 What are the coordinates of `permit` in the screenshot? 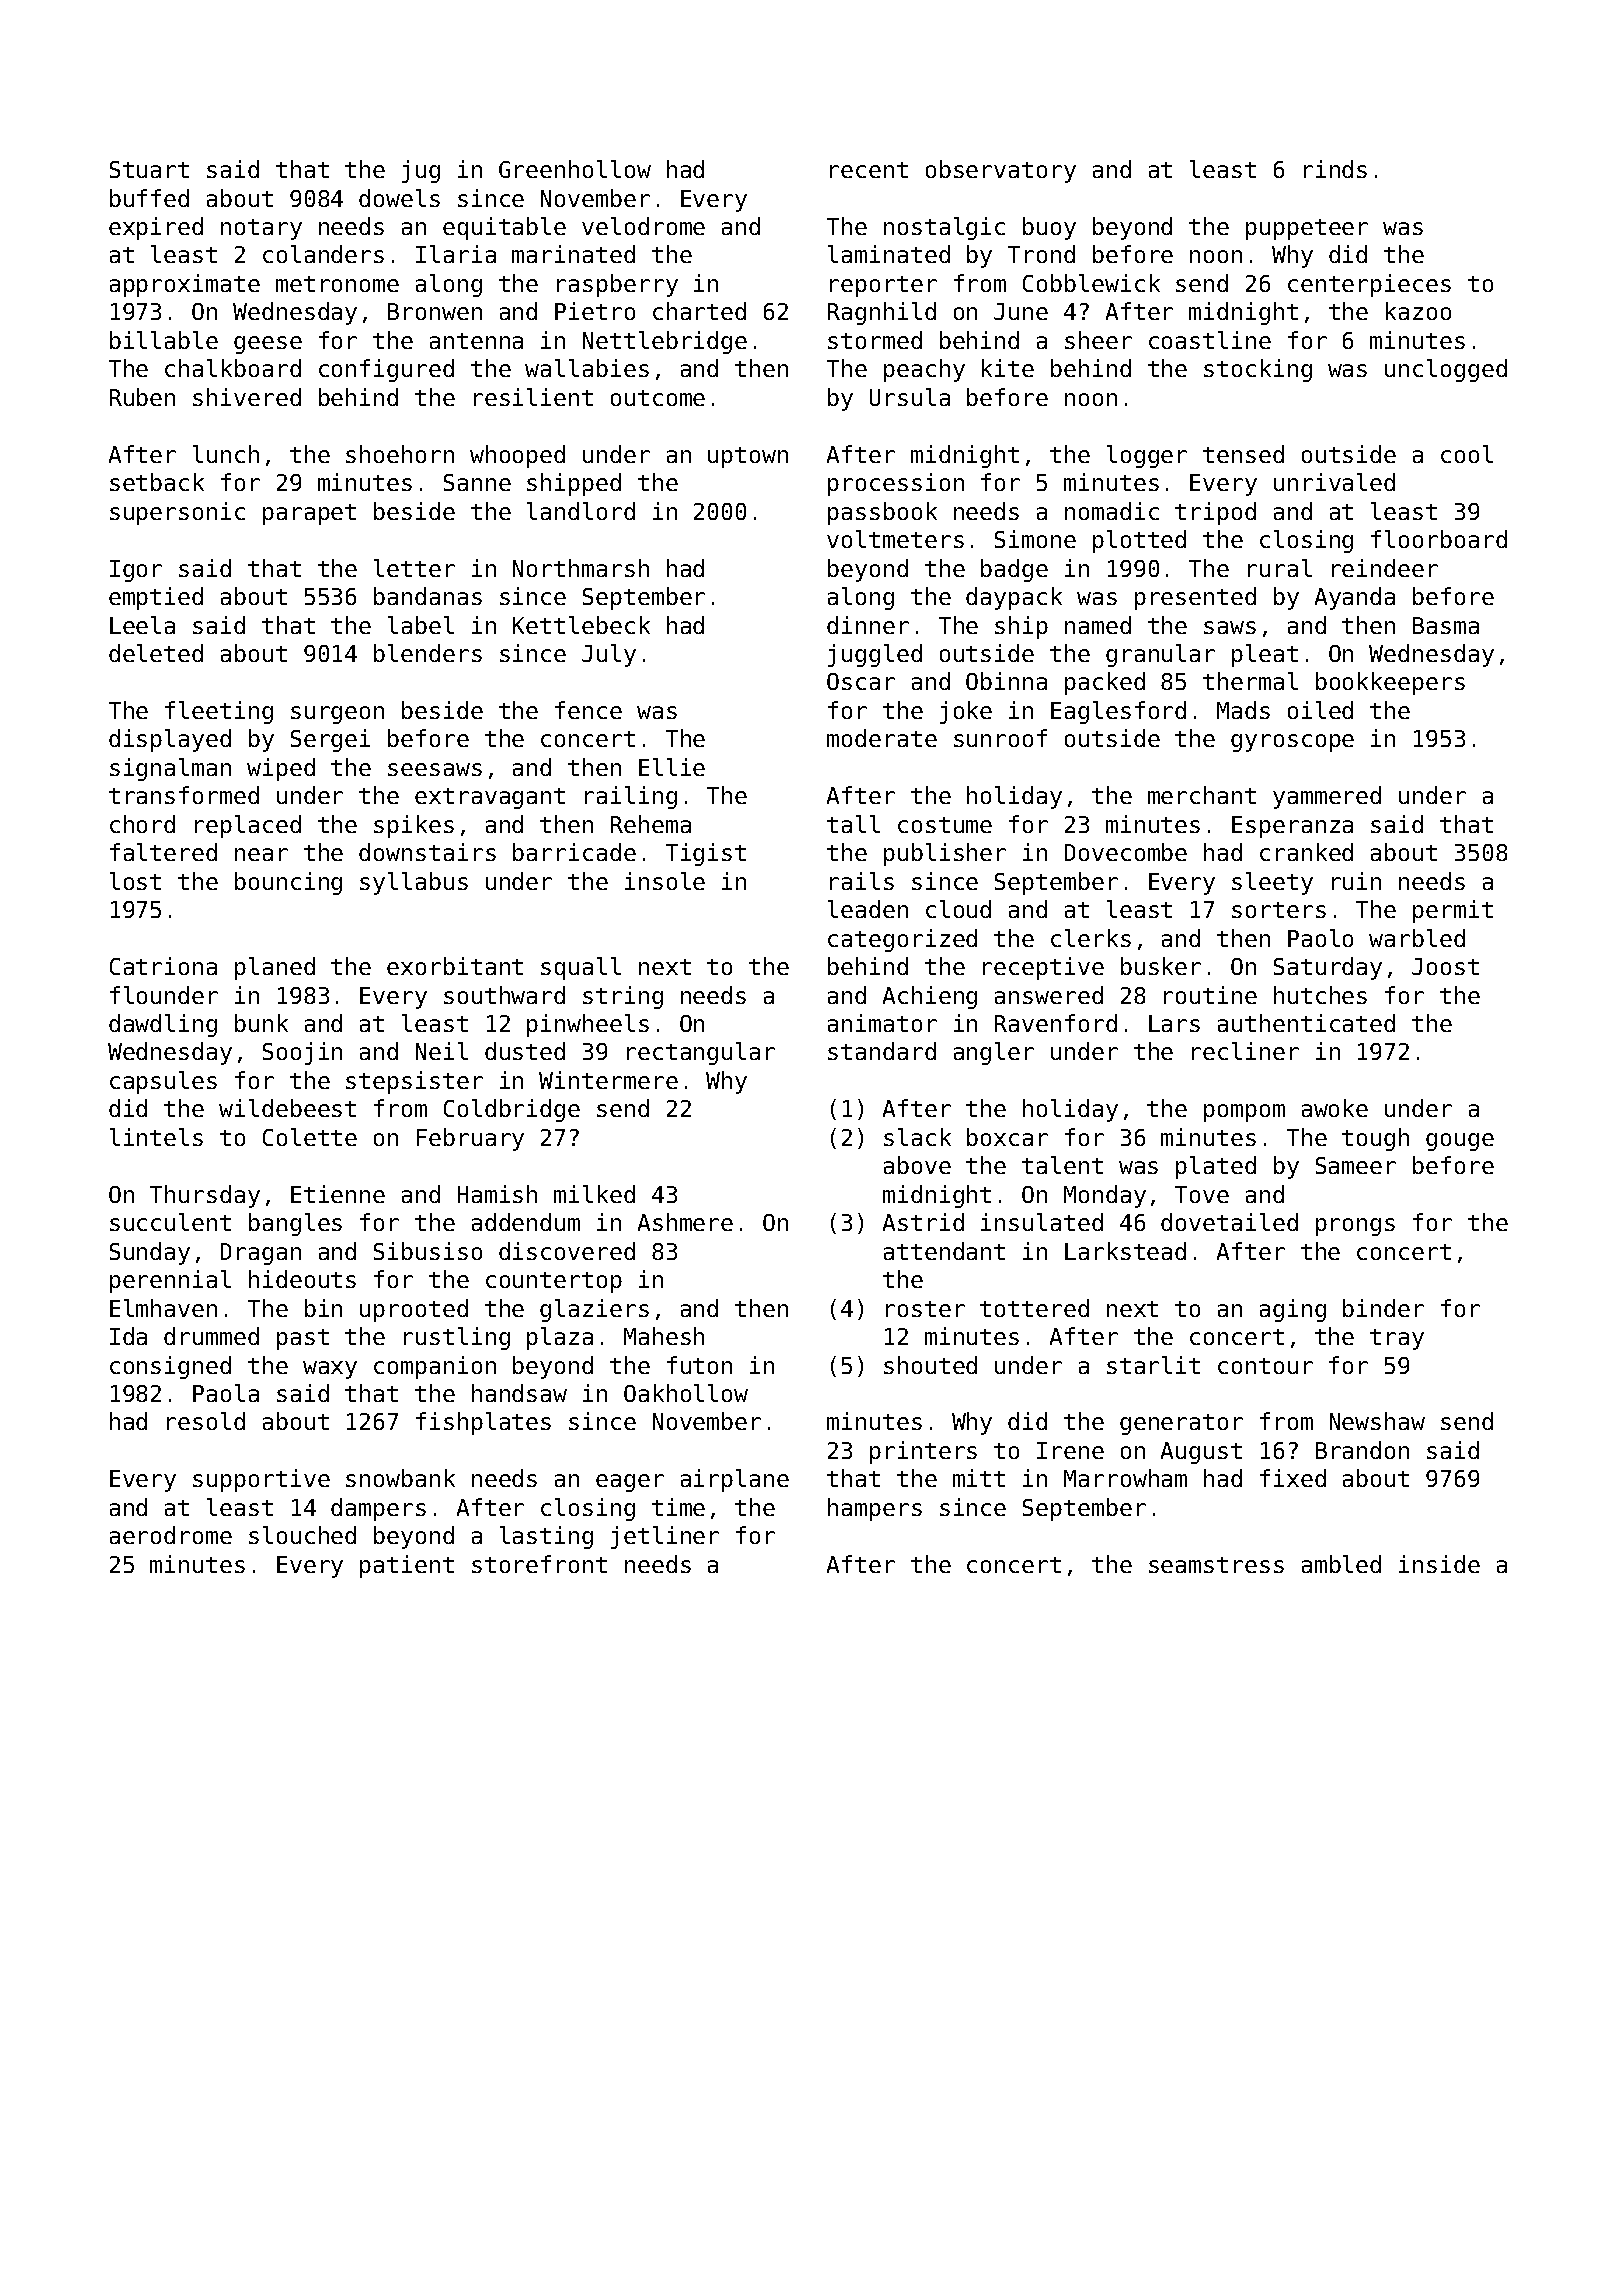 It's located at (1453, 911).
